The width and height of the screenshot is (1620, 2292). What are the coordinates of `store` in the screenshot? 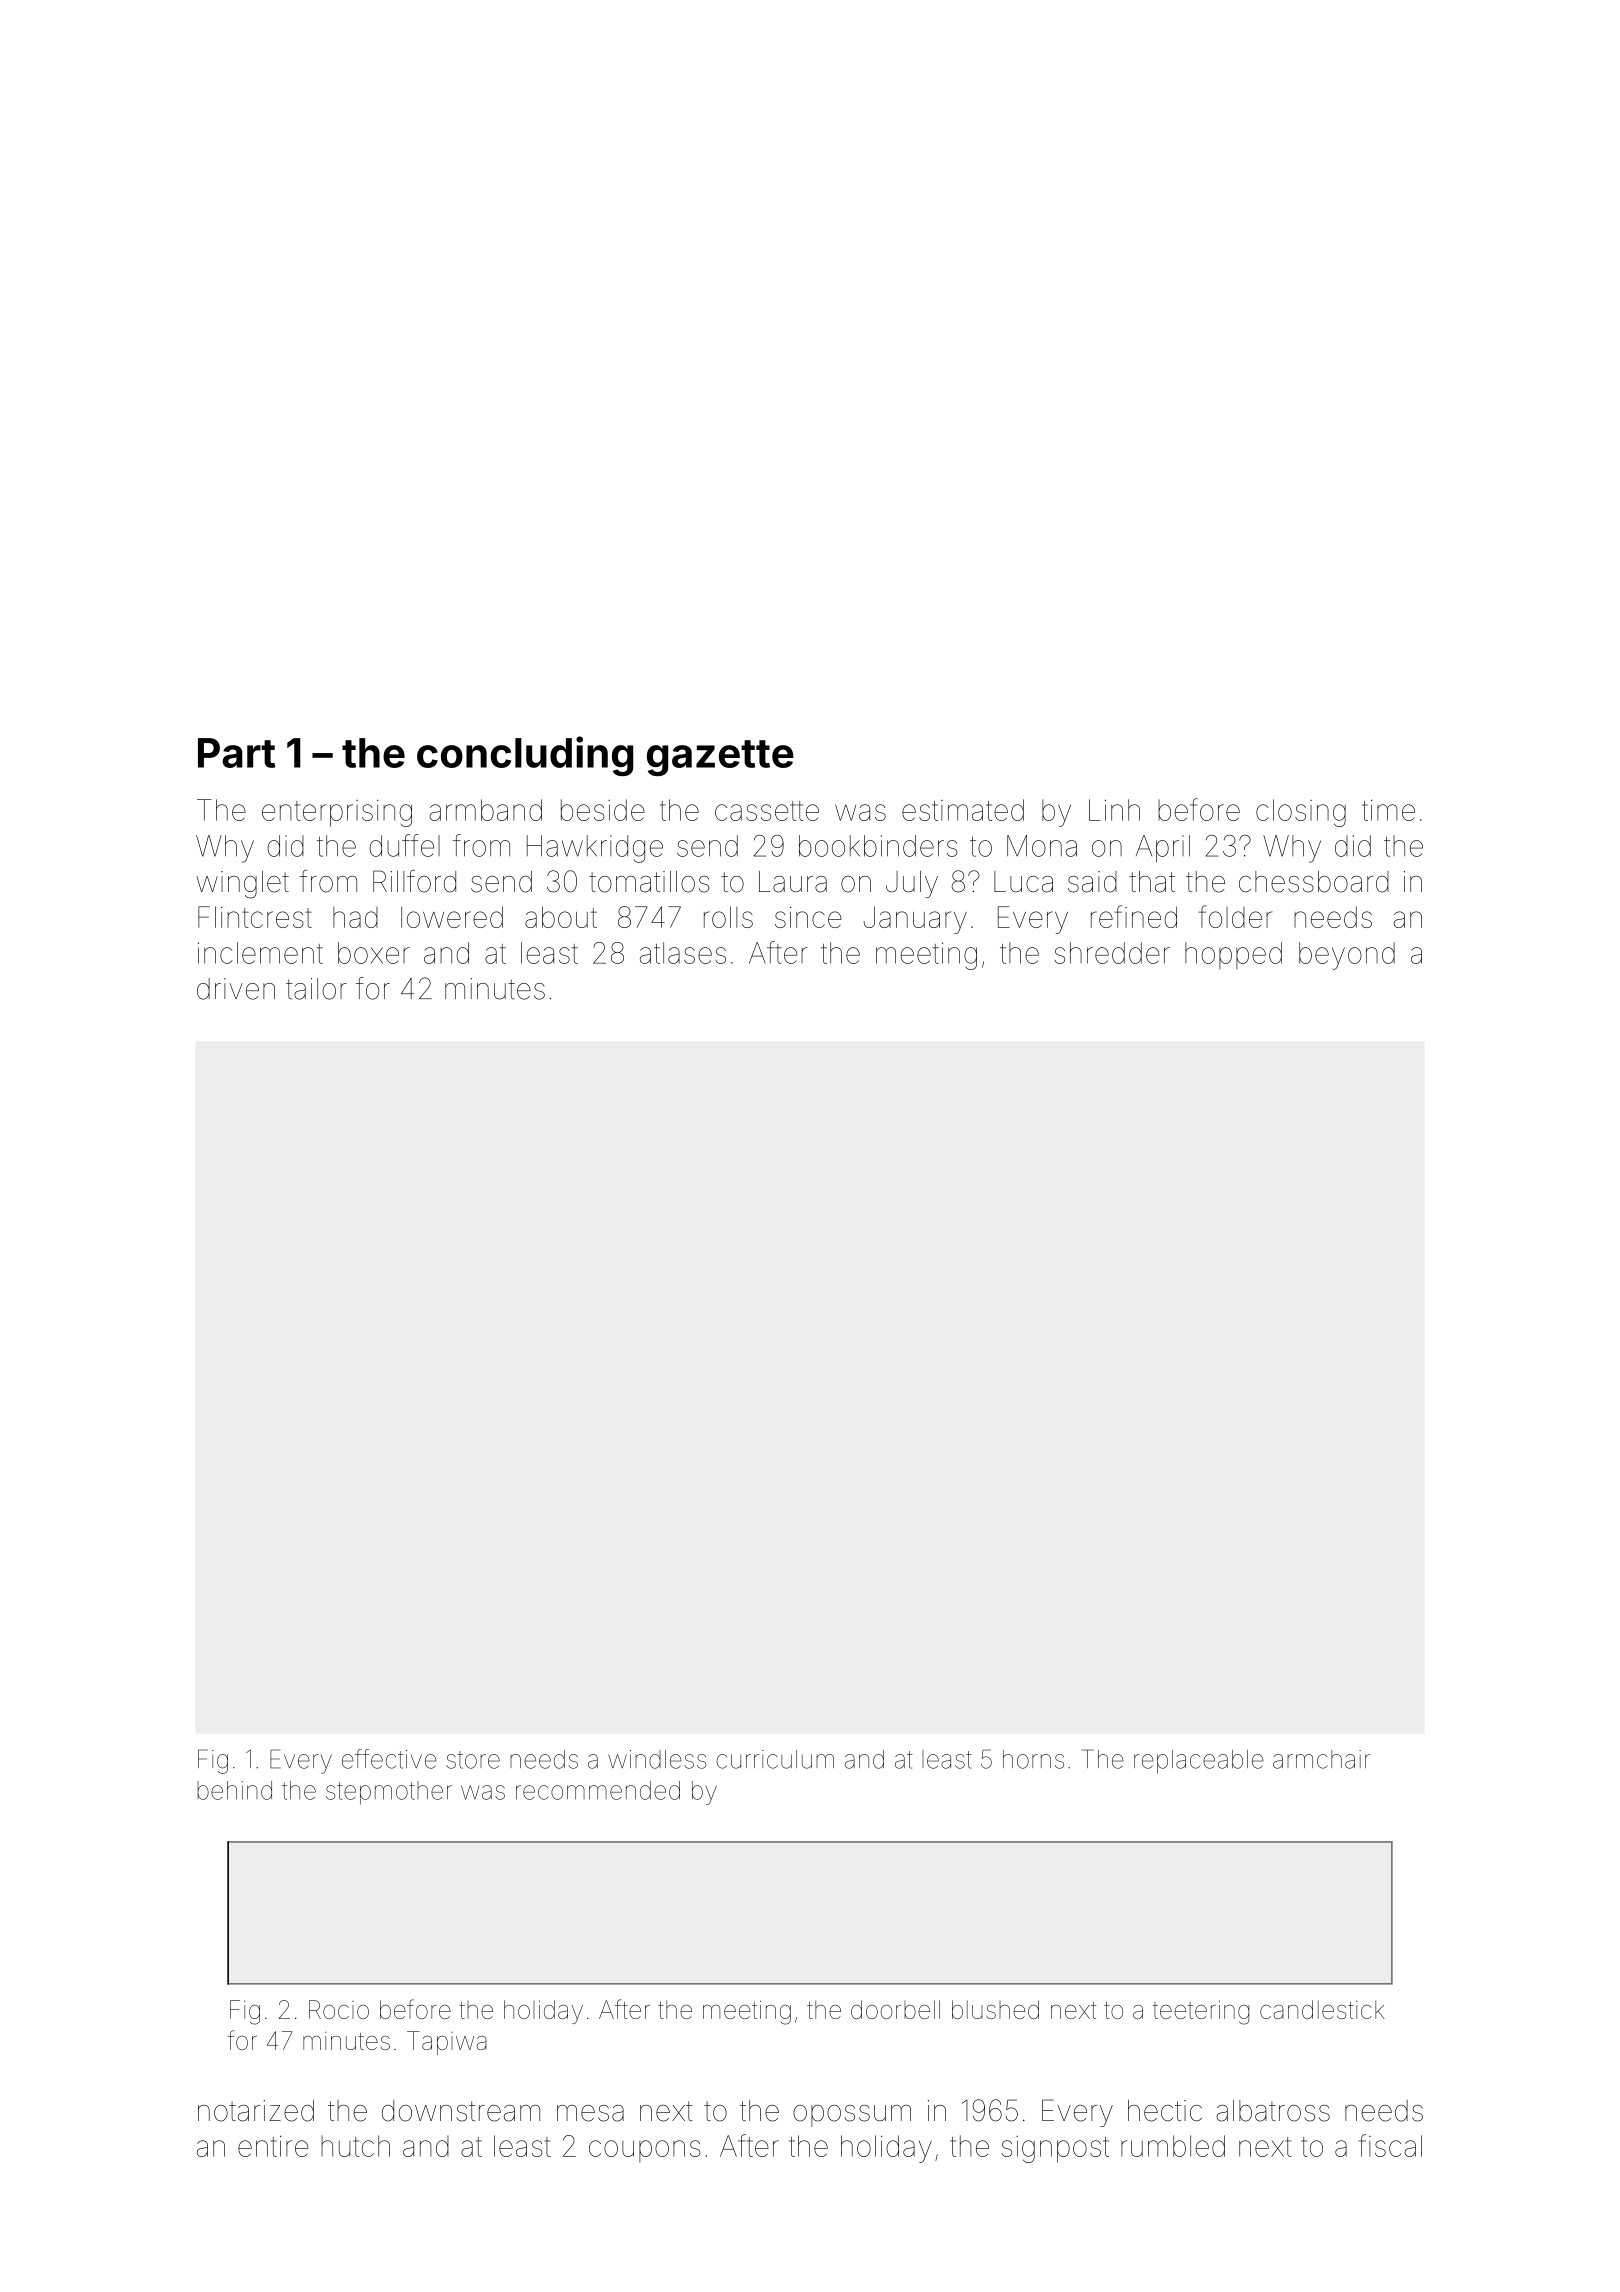 It's located at (473, 1760).
